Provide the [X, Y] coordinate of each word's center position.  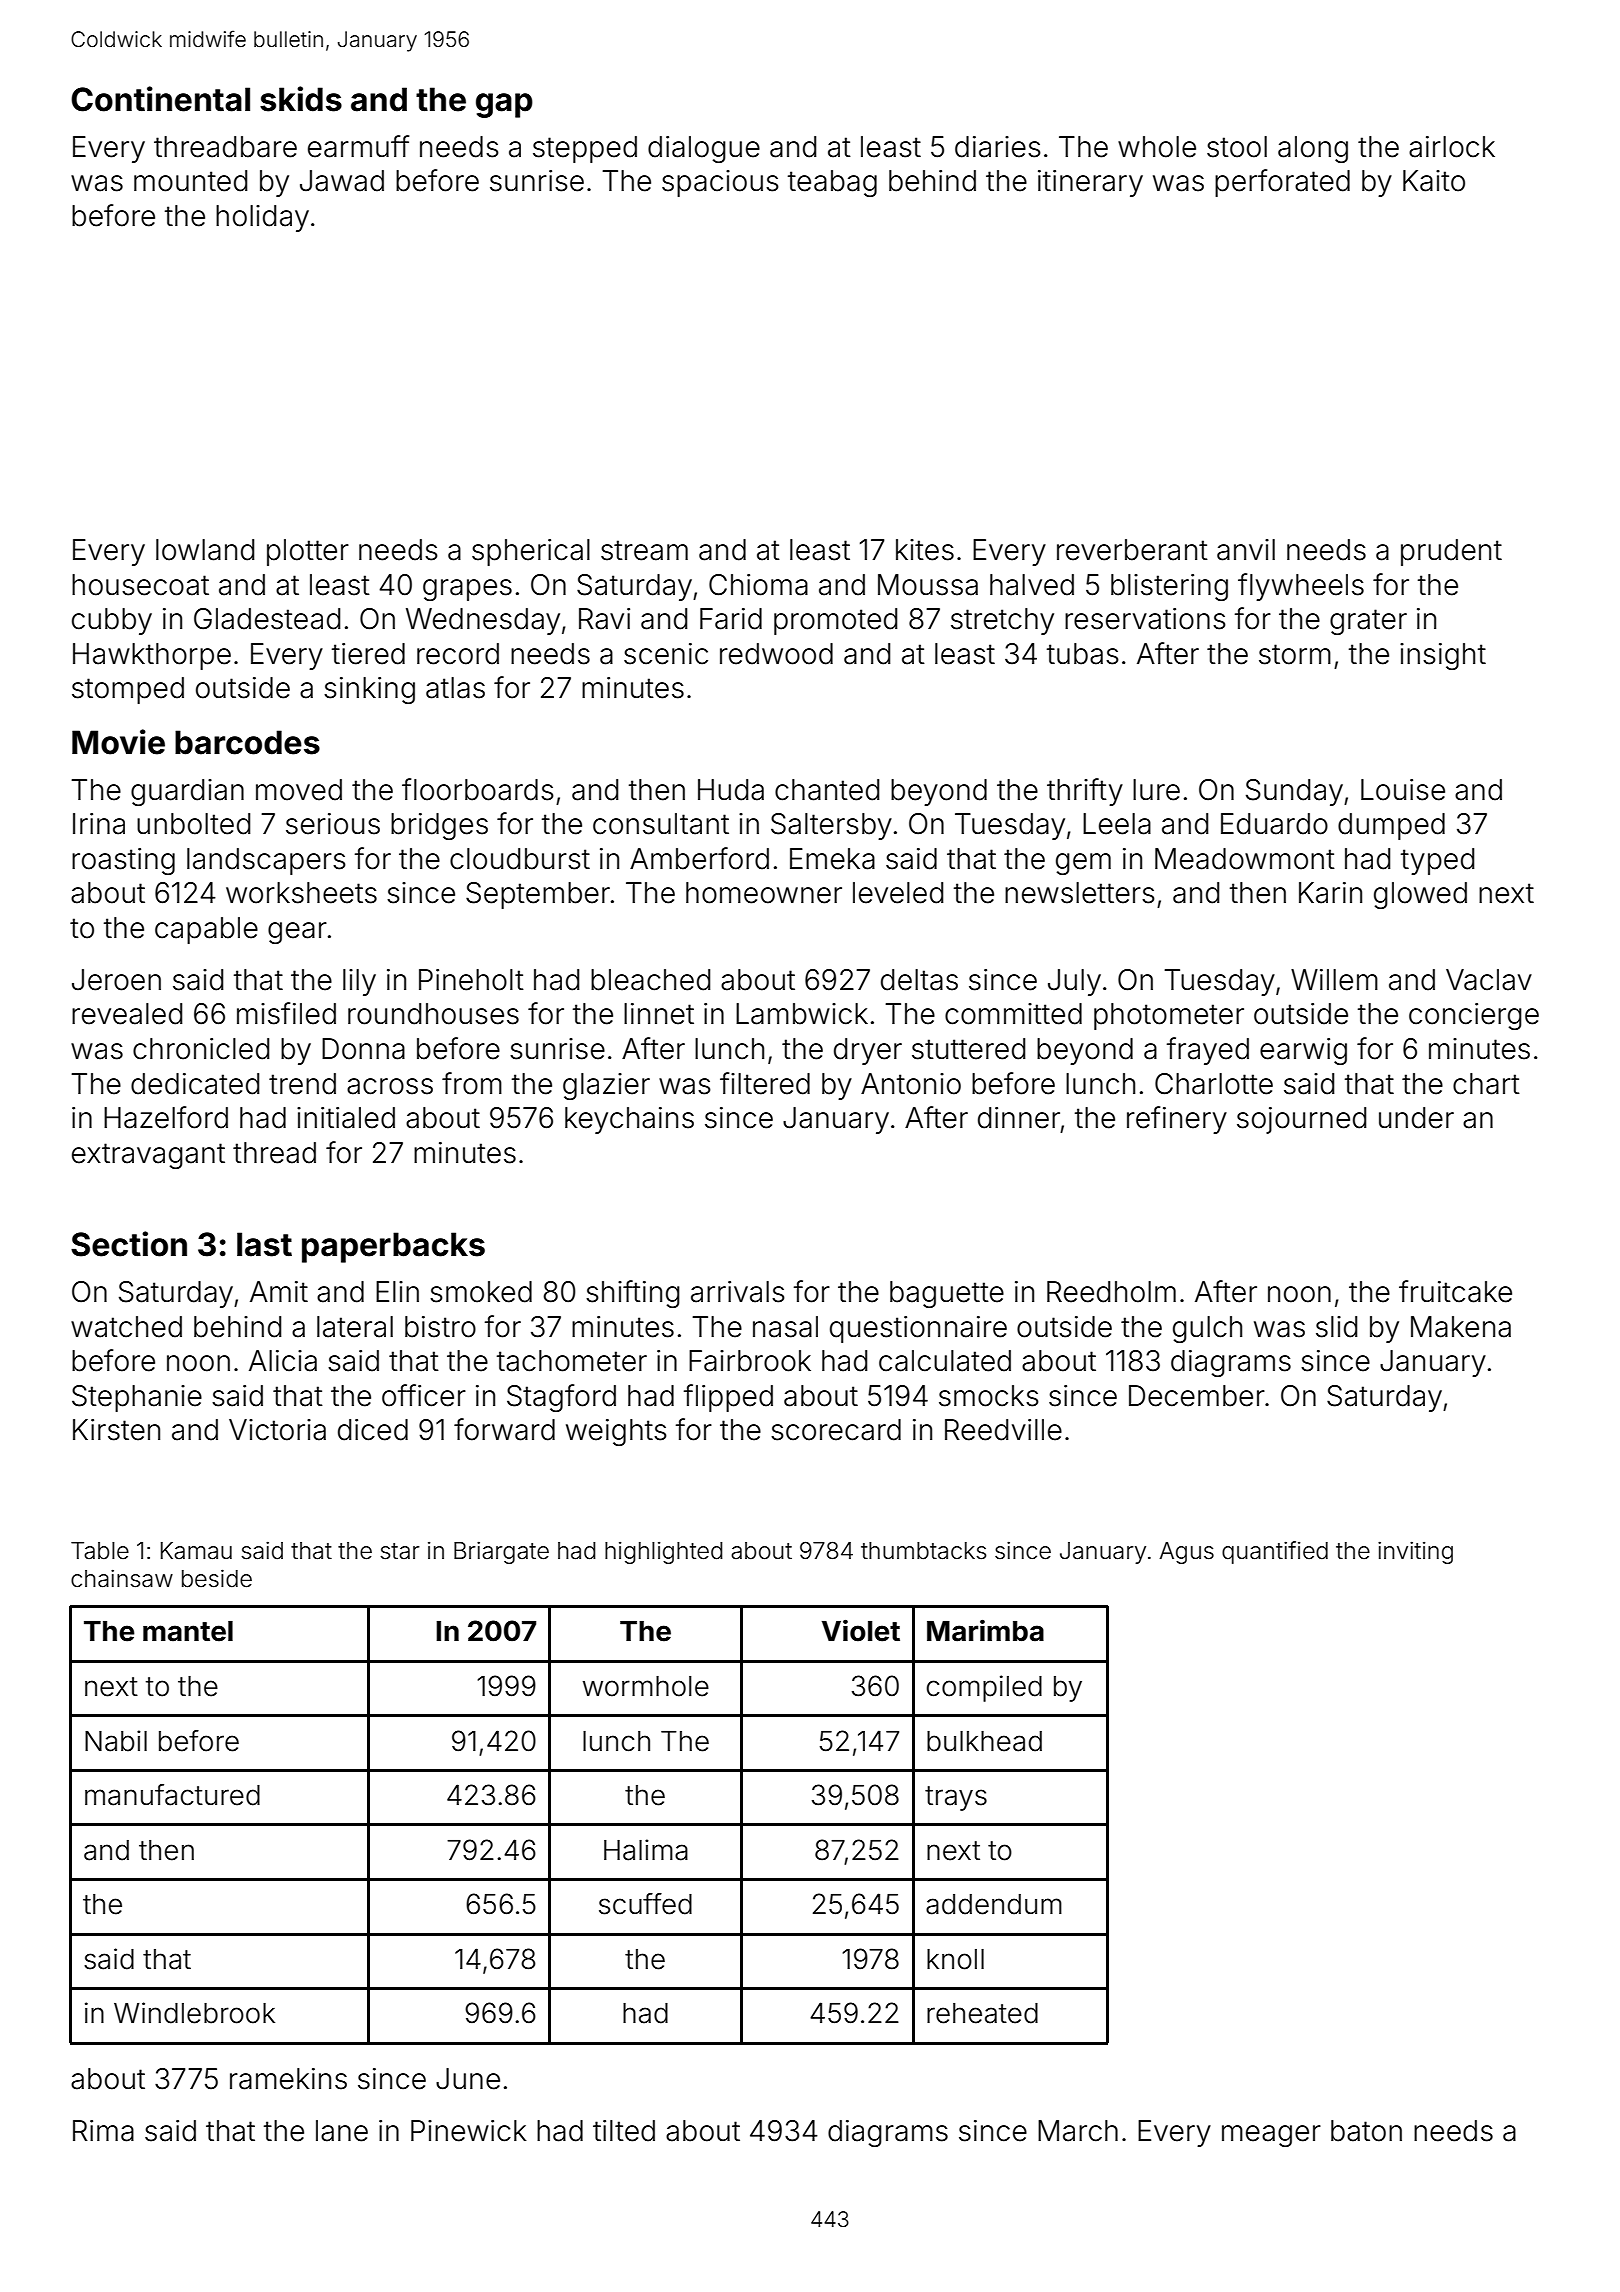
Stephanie [137, 1398]
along [1313, 149]
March [1078, 2131]
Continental [160, 99]
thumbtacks [923, 1551]
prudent [1451, 552]
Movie [118, 742]
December [1197, 1396]
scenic [666, 654]
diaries [998, 147]
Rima [103, 2131]
